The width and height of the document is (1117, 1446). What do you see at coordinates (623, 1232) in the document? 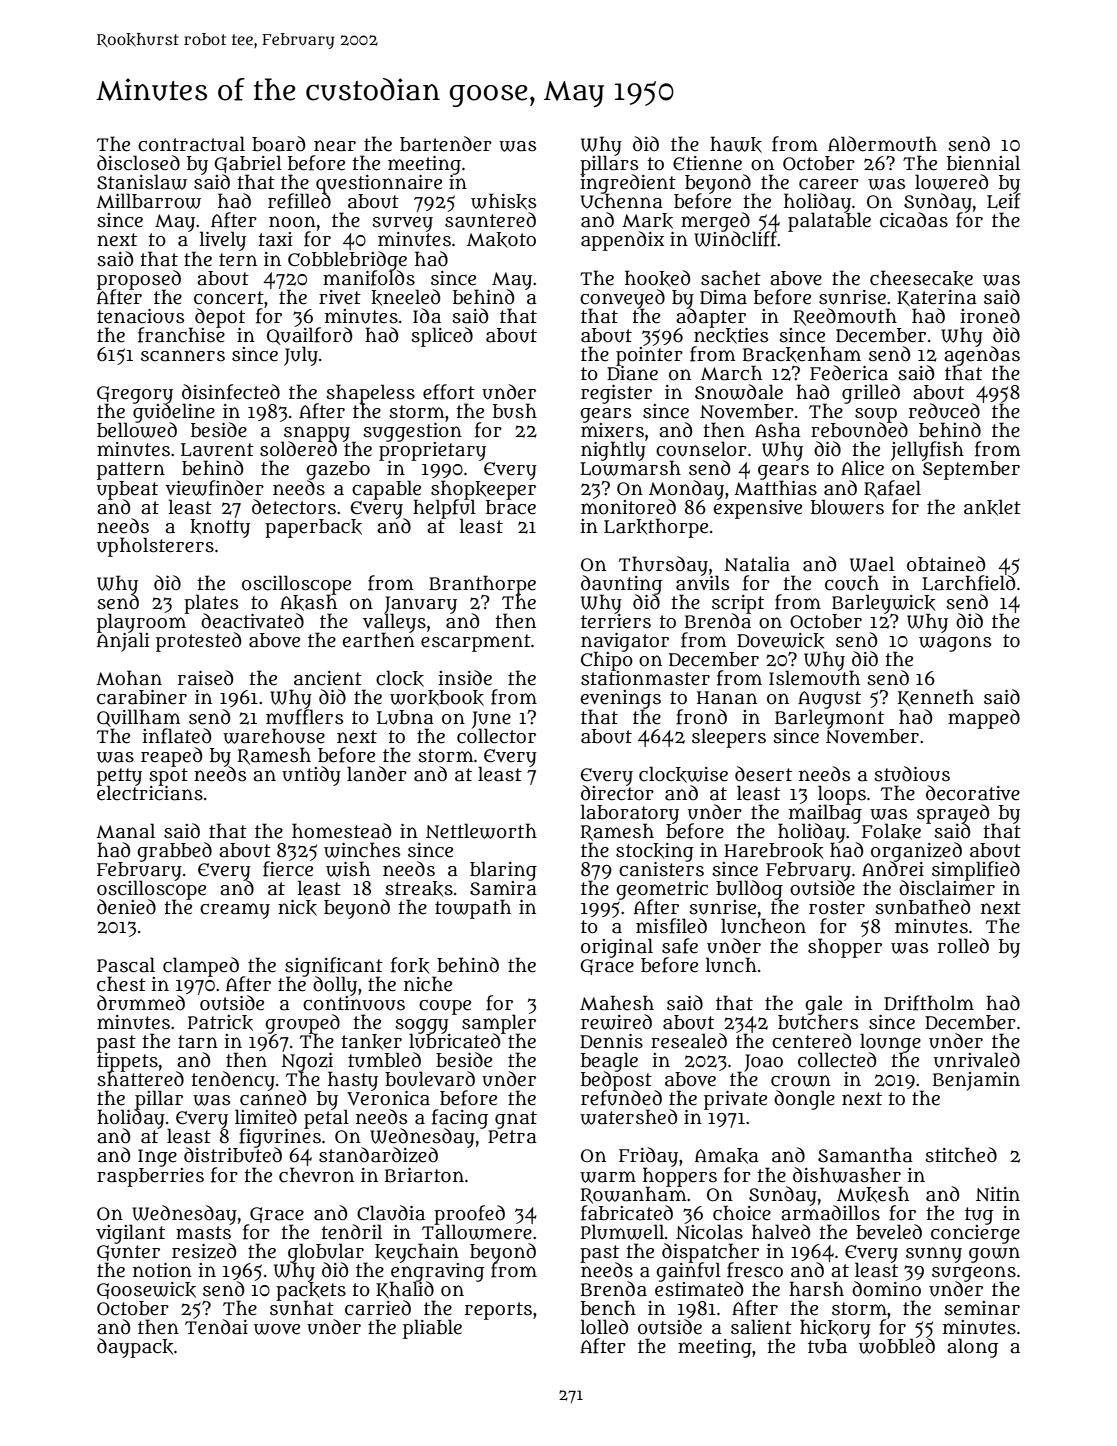
I see `Plumwell` at bounding box center [623, 1232].
